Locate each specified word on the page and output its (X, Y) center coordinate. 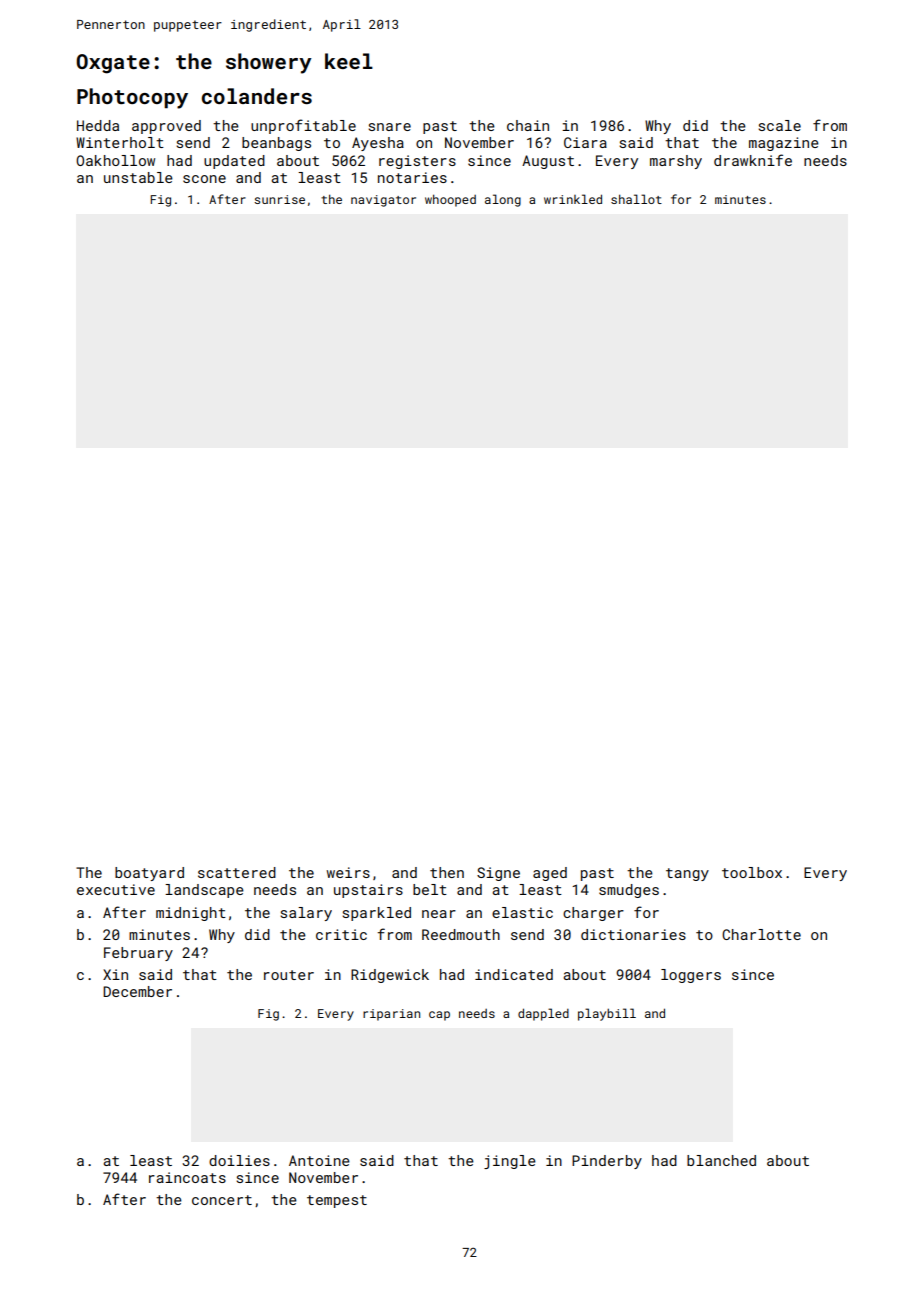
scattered (237, 872)
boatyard (149, 874)
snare (389, 127)
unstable (138, 177)
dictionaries (633, 934)
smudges (629, 891)
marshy (676, 162)
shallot (636, 199)
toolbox (752, 872)
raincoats (187, 1177)
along (503, 200)
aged (550, 874)
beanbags (276, 144)
